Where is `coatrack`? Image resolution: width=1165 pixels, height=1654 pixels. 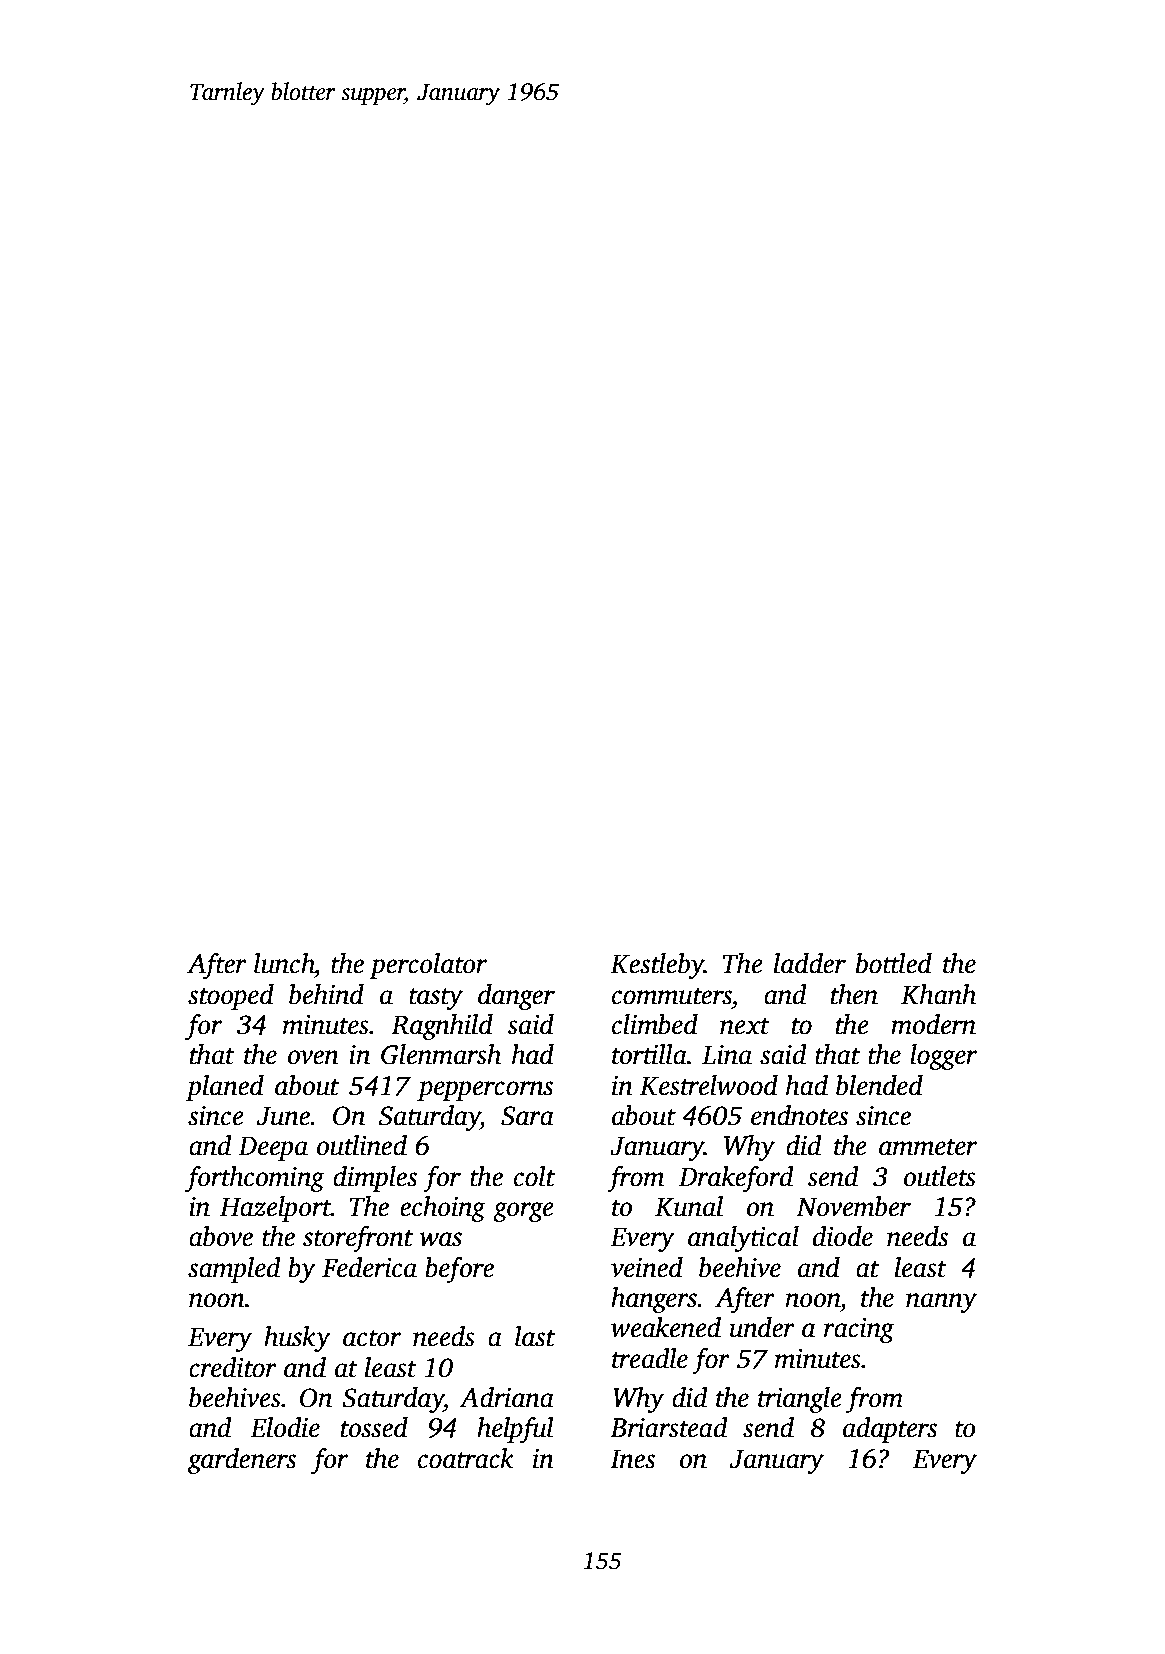 coatrack is located at coordinates (466, 1458).
